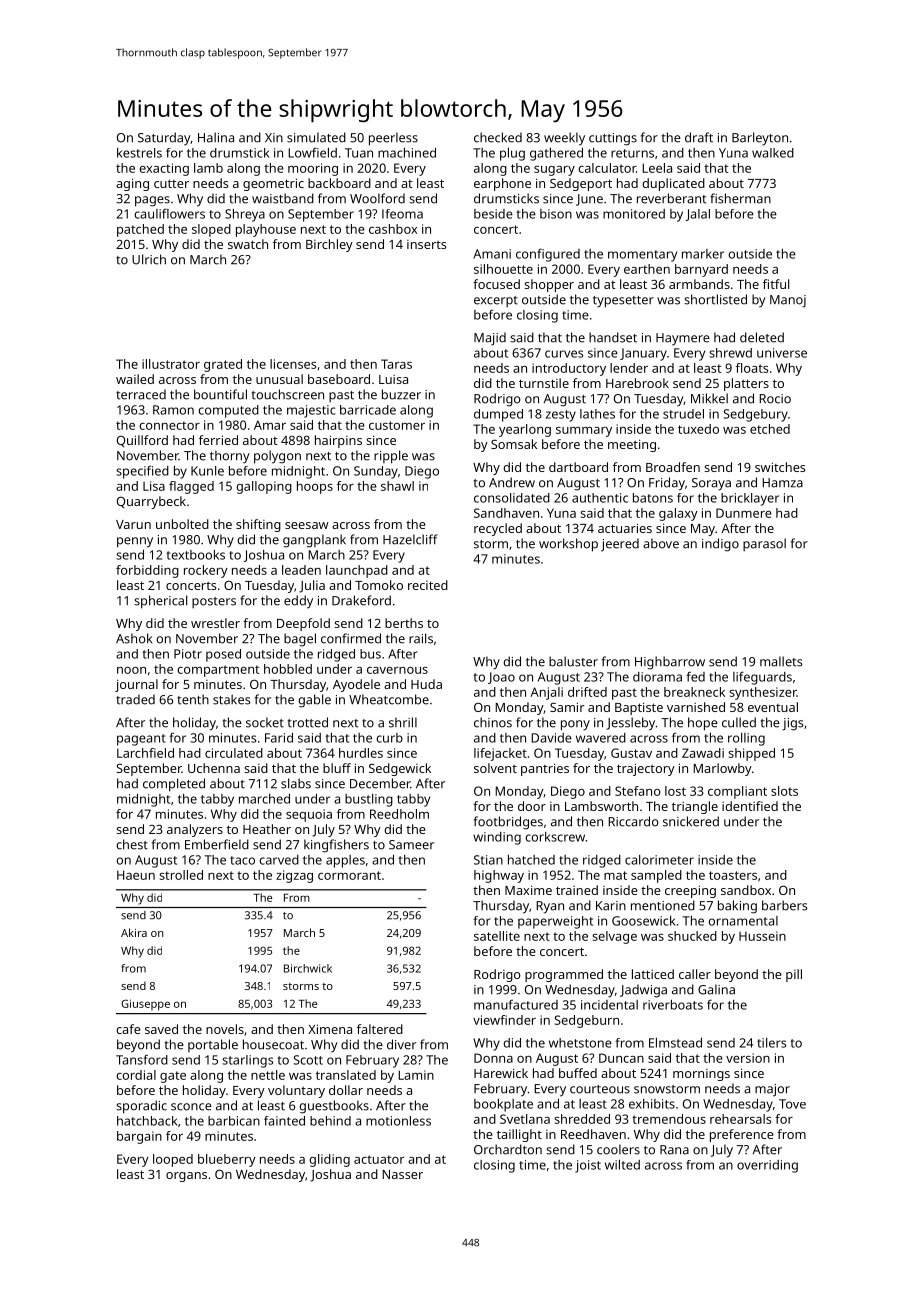 This image has width=924, height=1308. Describe the element at coordinates (397, 486) in the image. I see `shawl` at that location.
